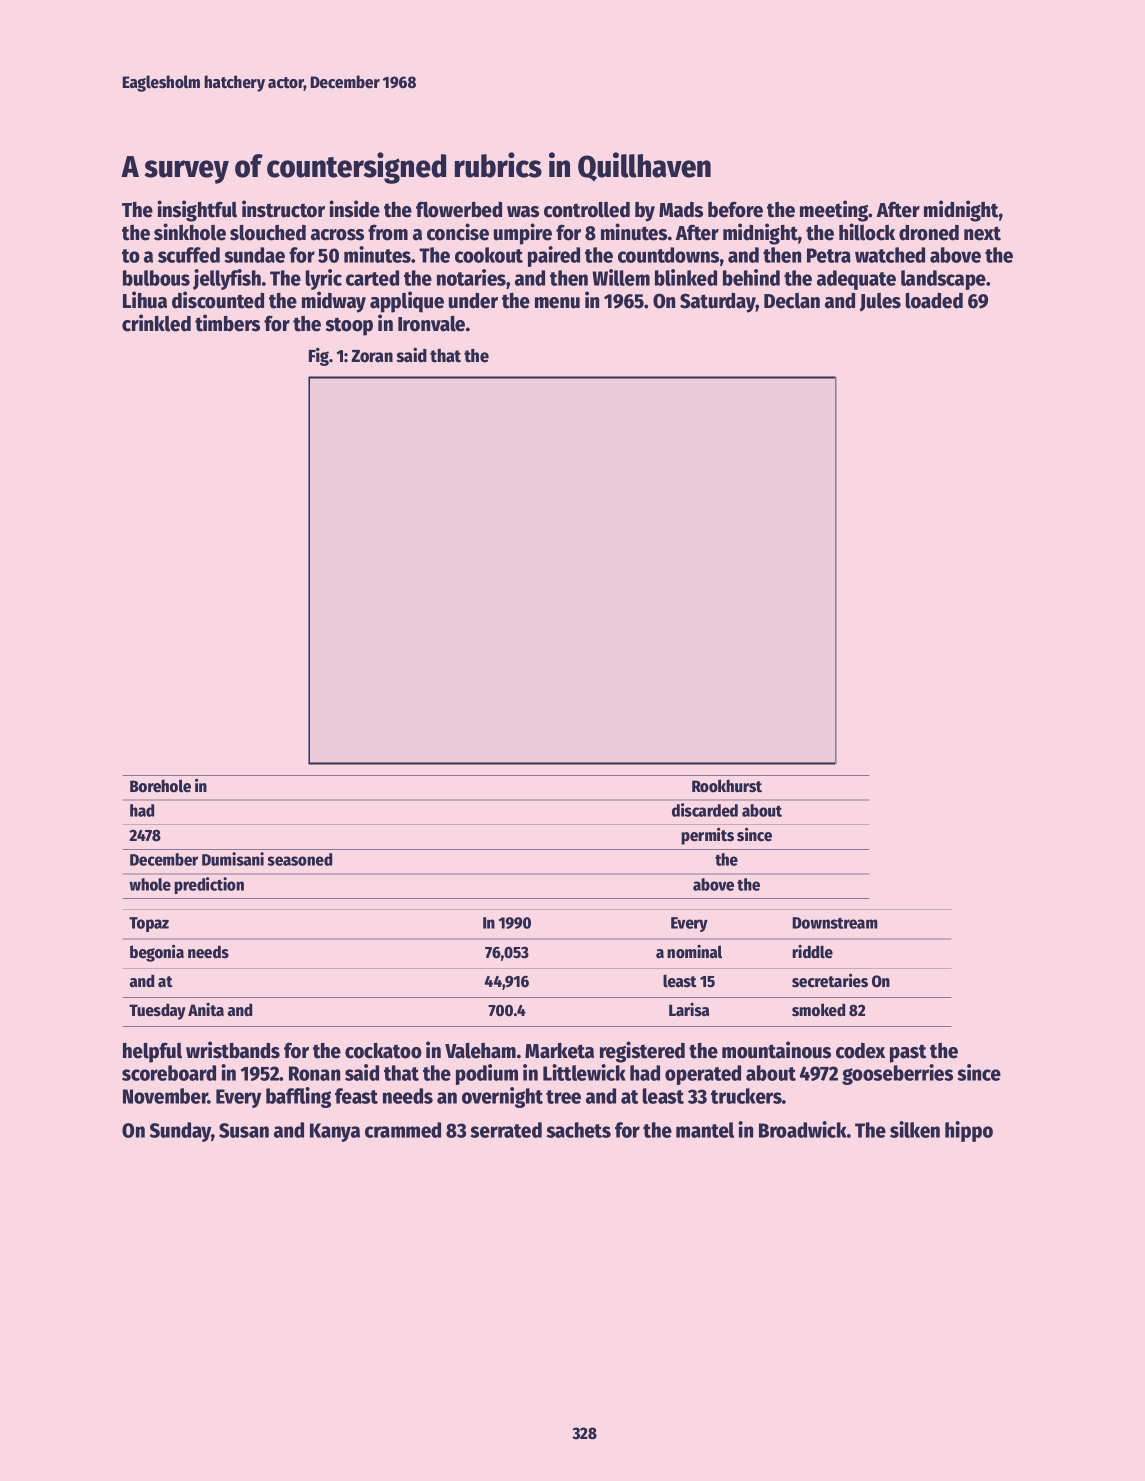 Image resolution: width=1145 pixels, height=1481 pixels. Describe the element at coordinates (523, 212) in the screenshot. I see `was` at that location.
